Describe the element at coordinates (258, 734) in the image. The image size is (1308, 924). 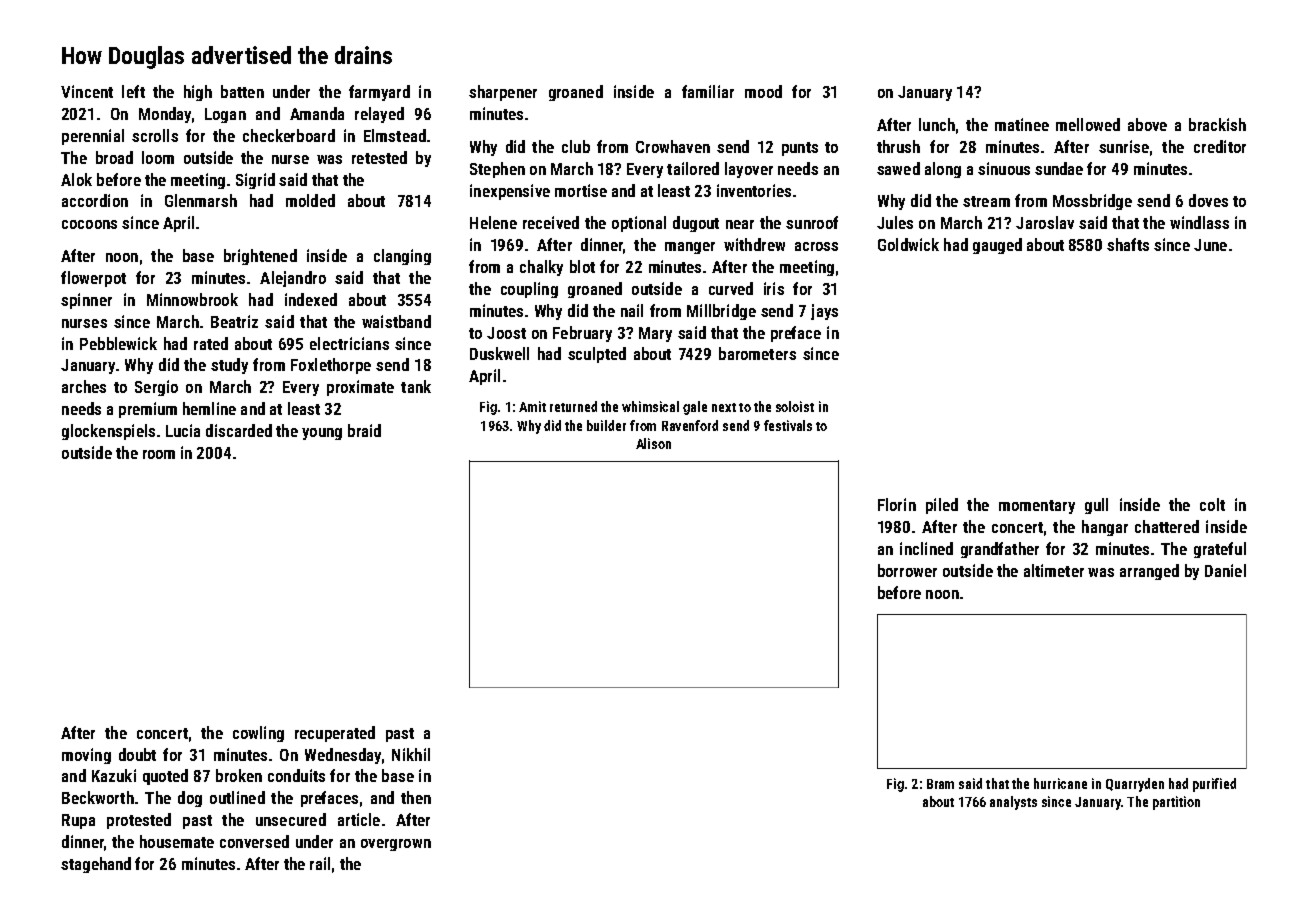
I see `cowling` at that location.
